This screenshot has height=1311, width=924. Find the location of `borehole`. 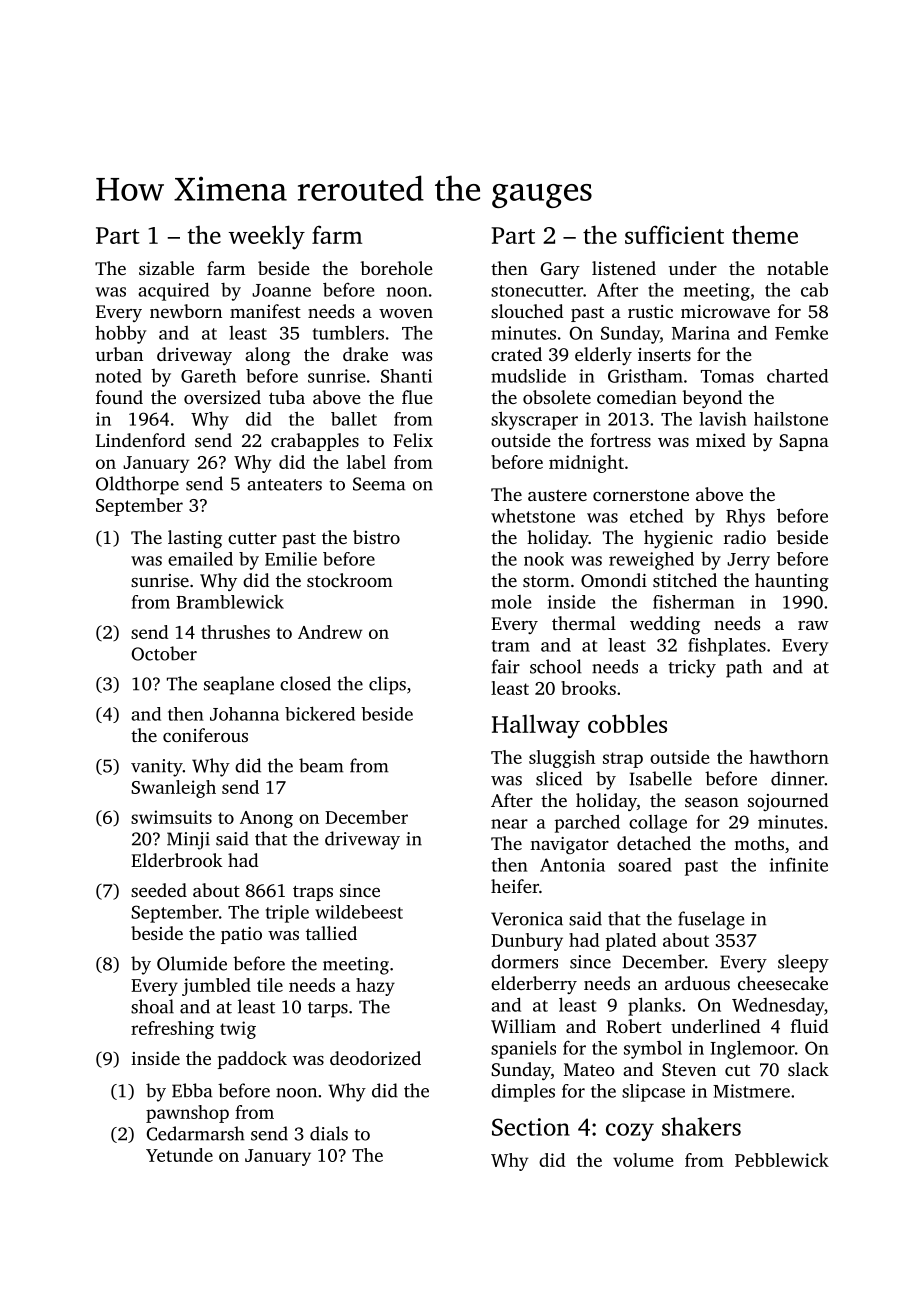

borehole is located at coordinates (396, 268).
